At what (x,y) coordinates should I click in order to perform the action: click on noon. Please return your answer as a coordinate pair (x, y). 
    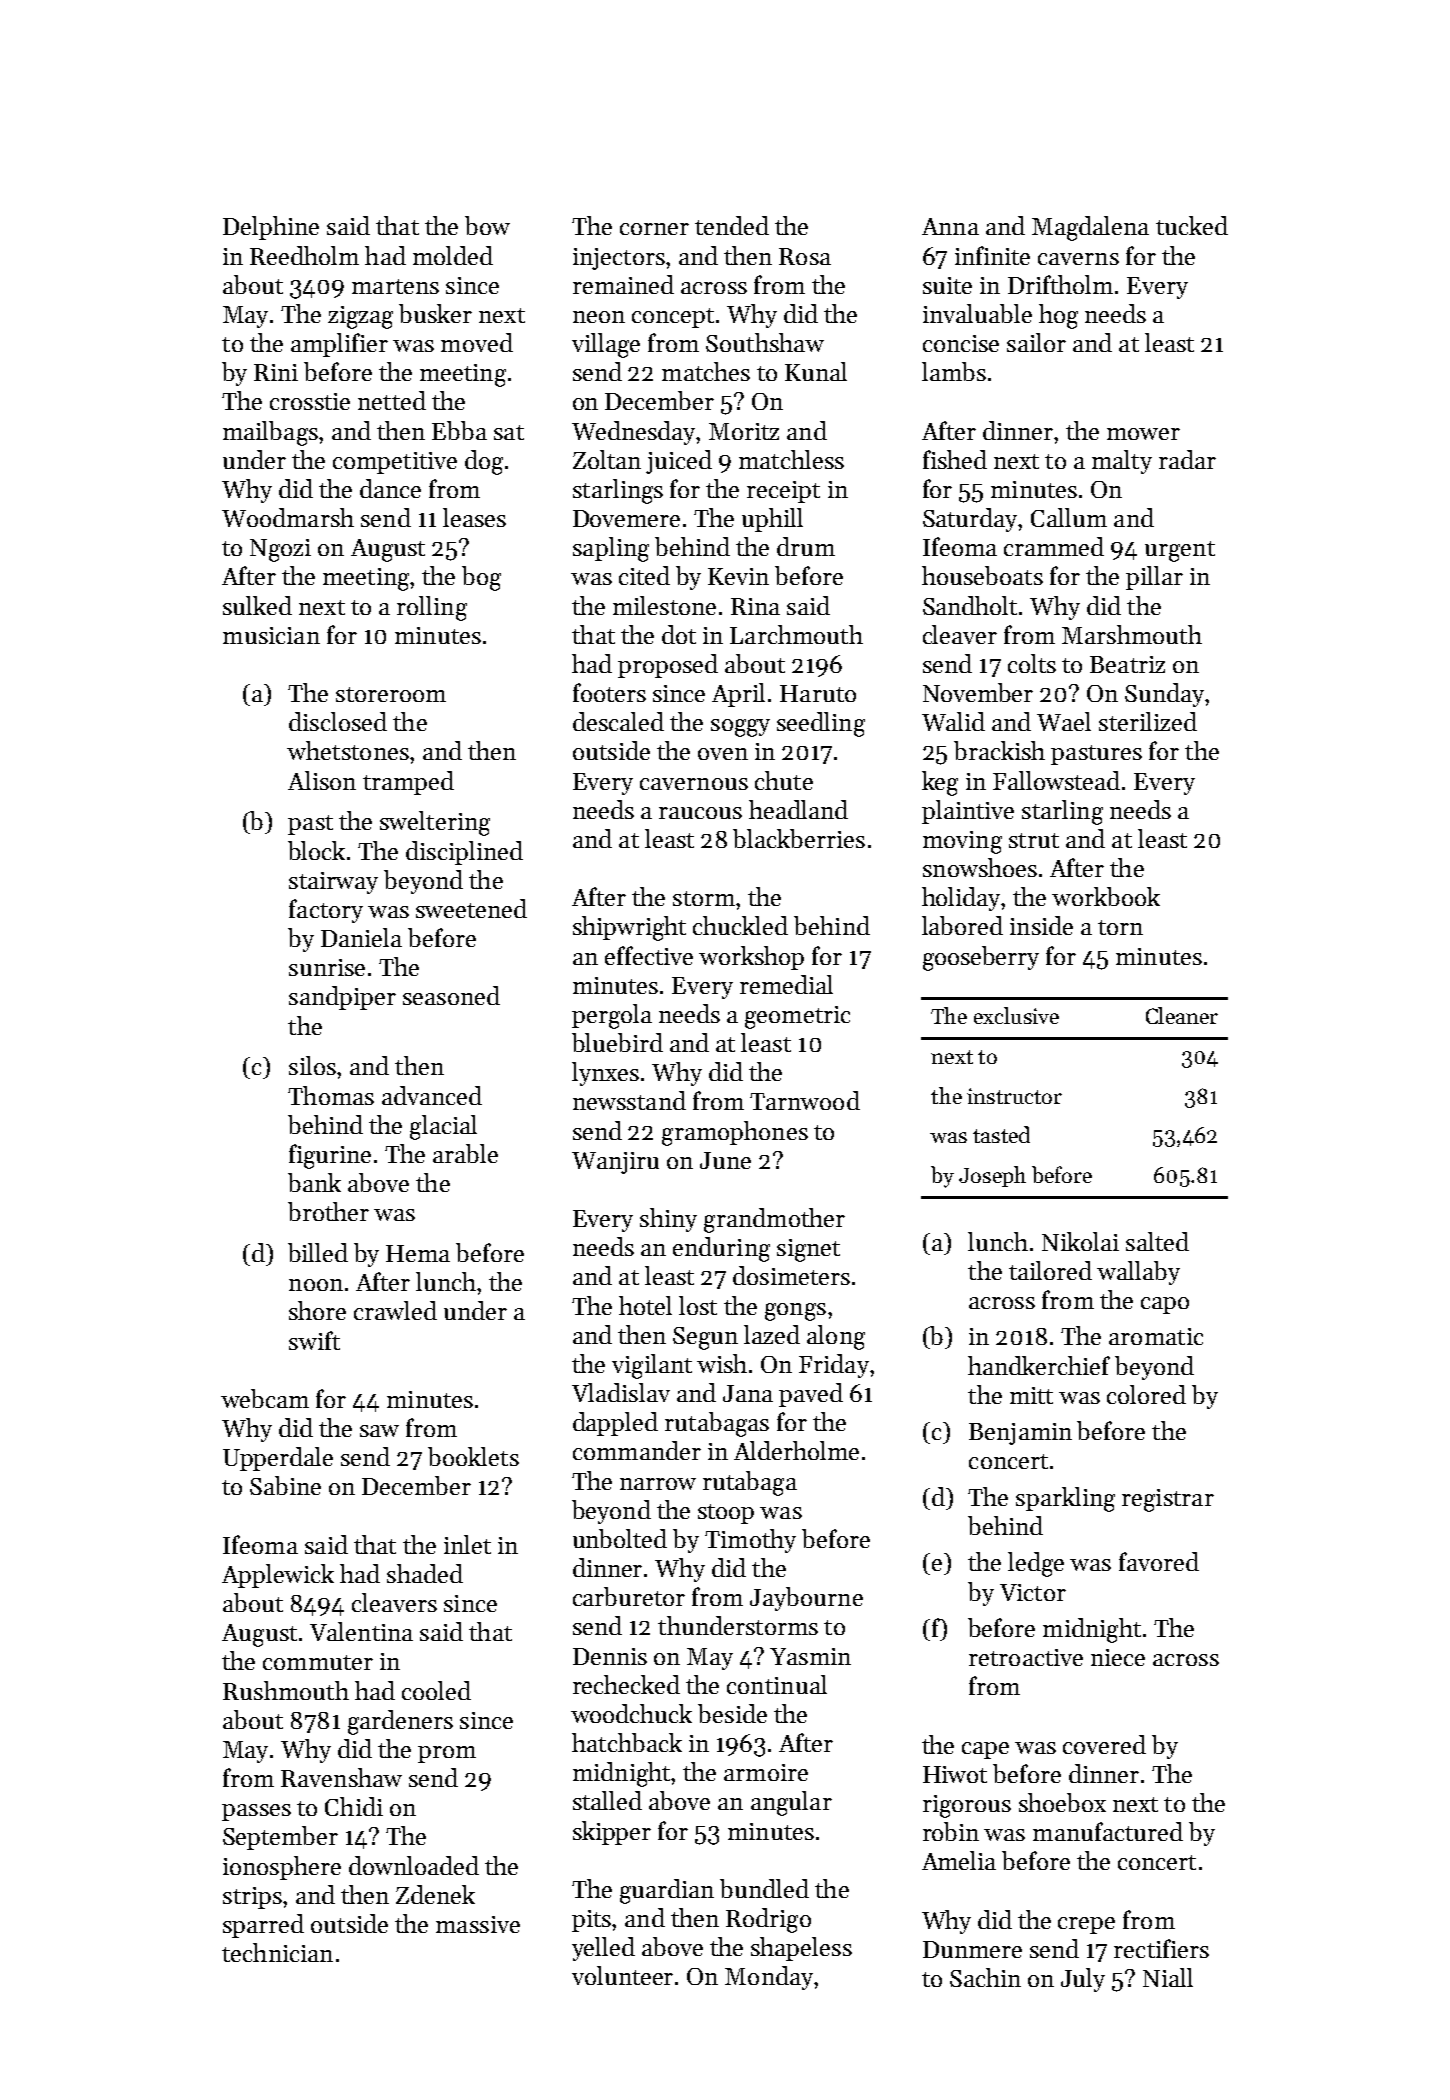
    Looking at the image, I should click on (316, 1285).
